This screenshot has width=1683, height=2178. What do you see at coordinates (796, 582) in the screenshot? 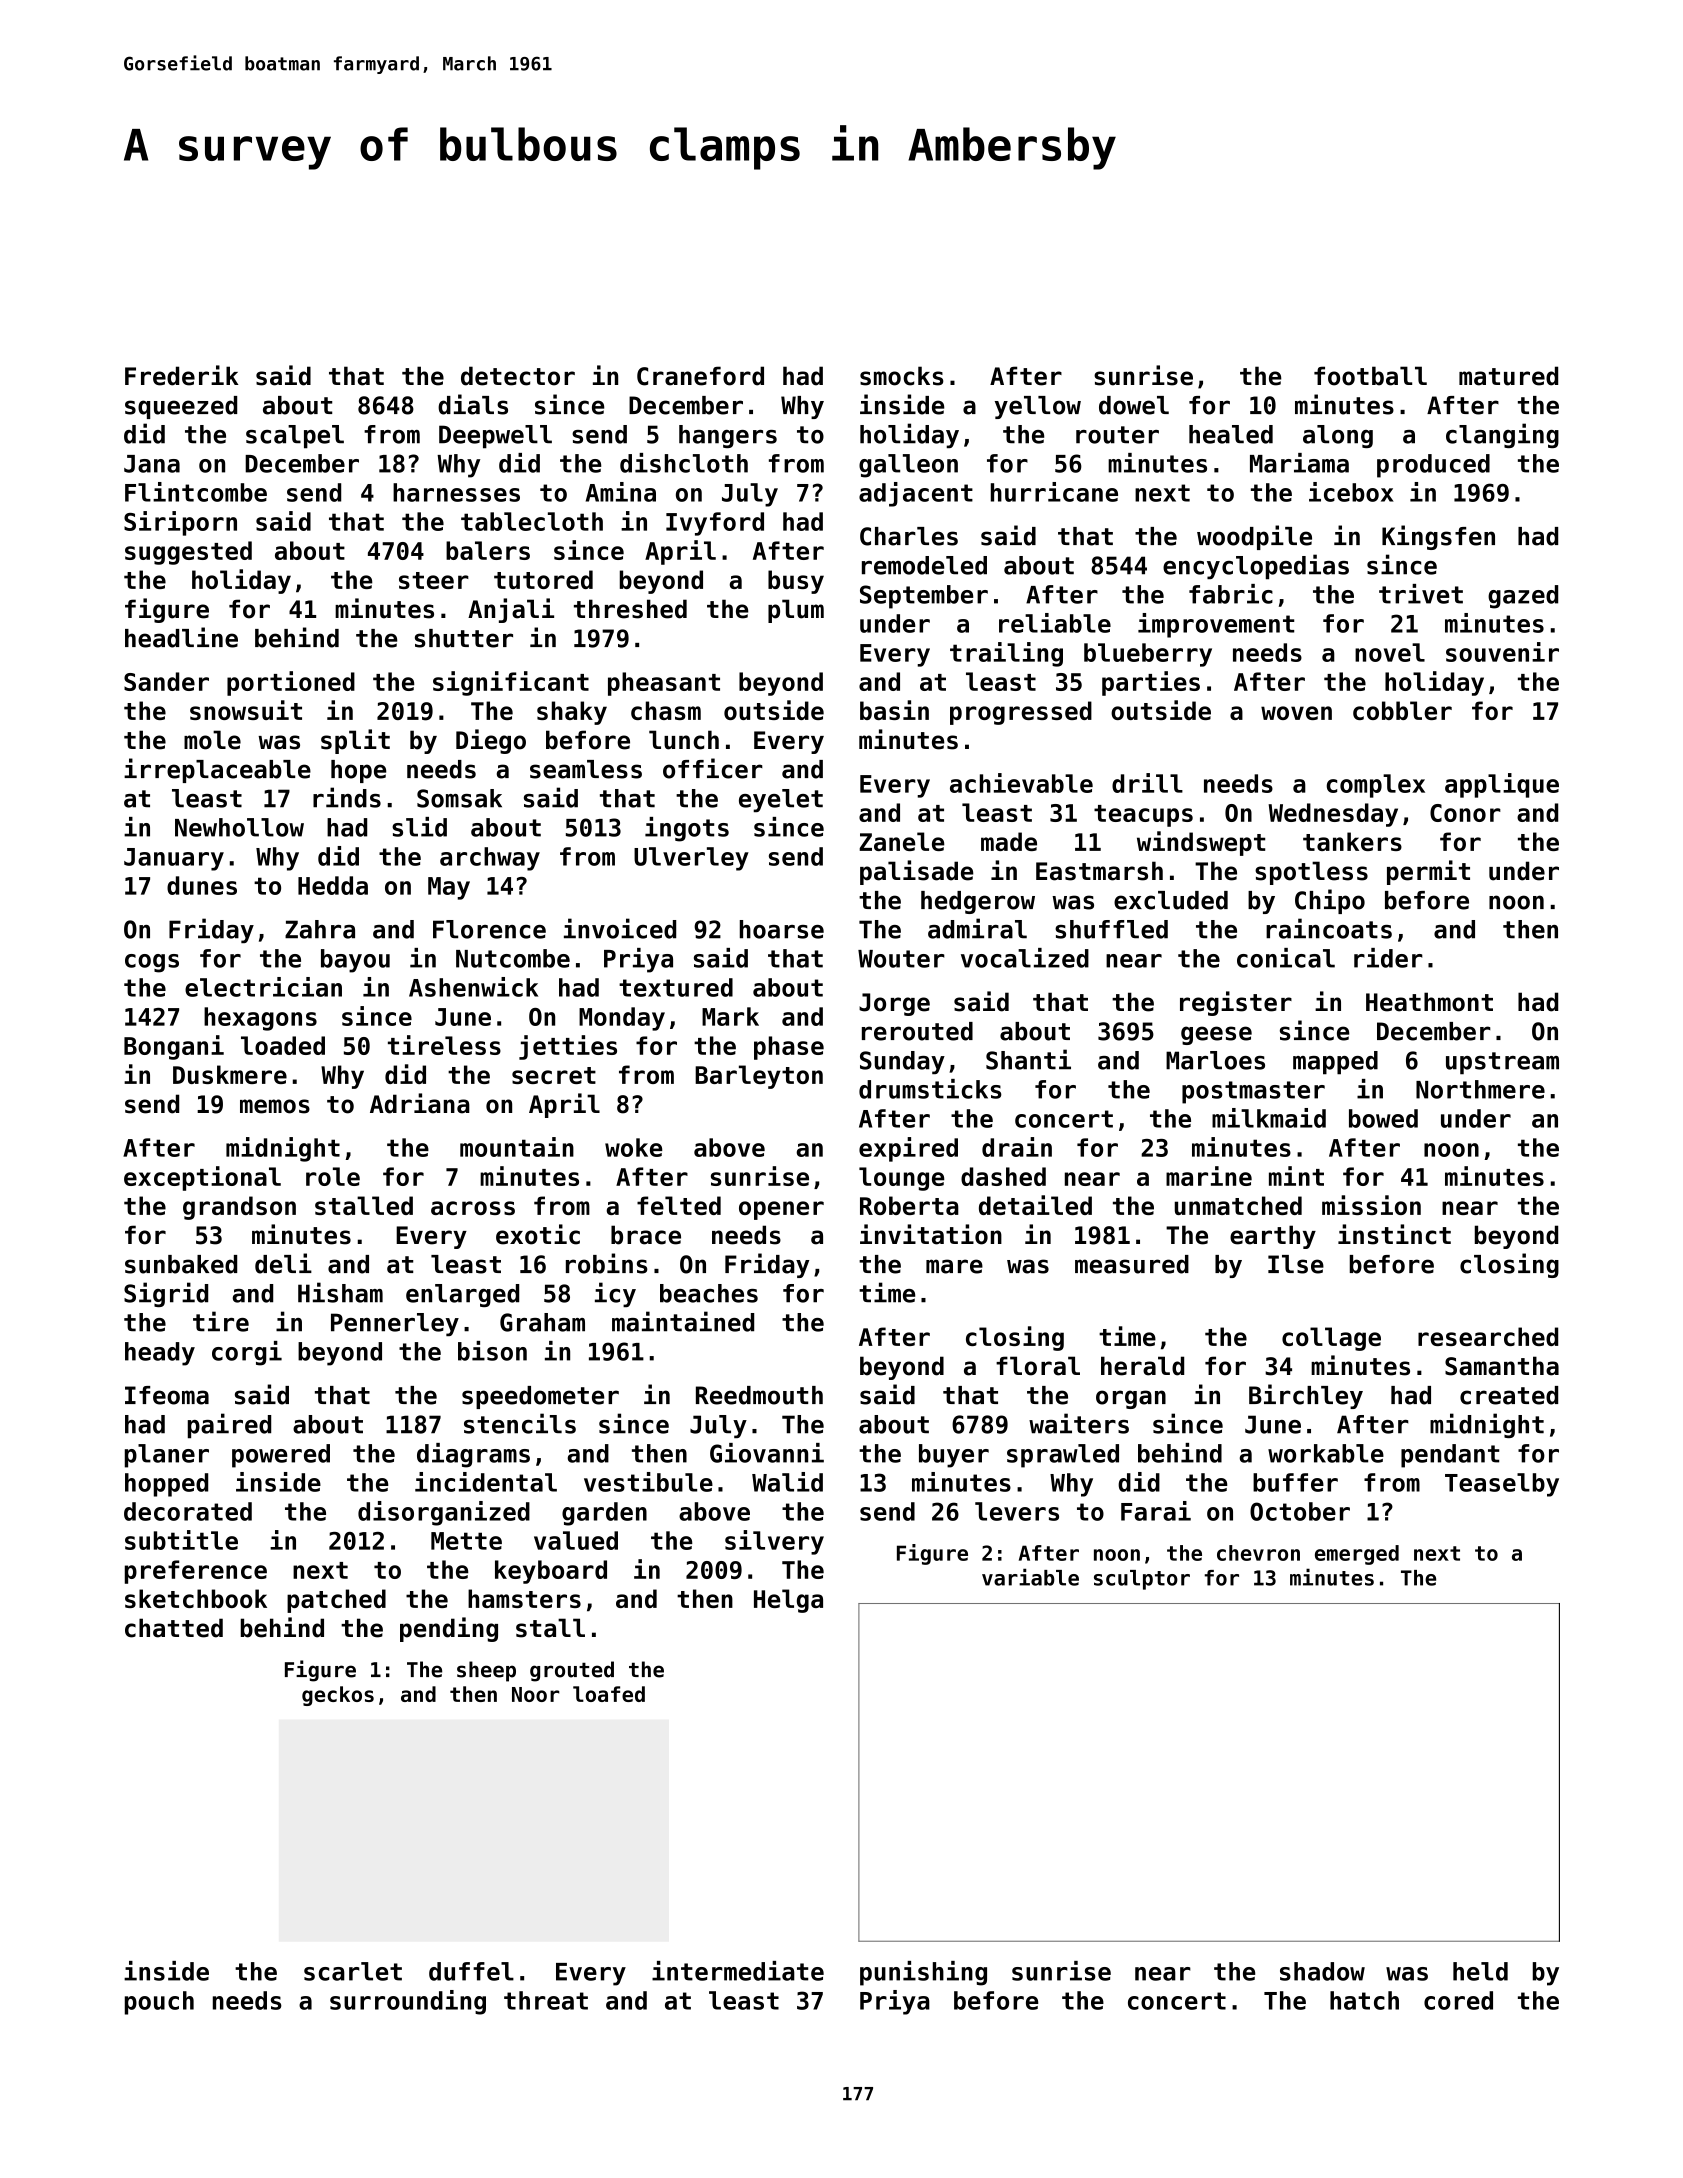
I see `busy` at bounding box center [796, 582].
